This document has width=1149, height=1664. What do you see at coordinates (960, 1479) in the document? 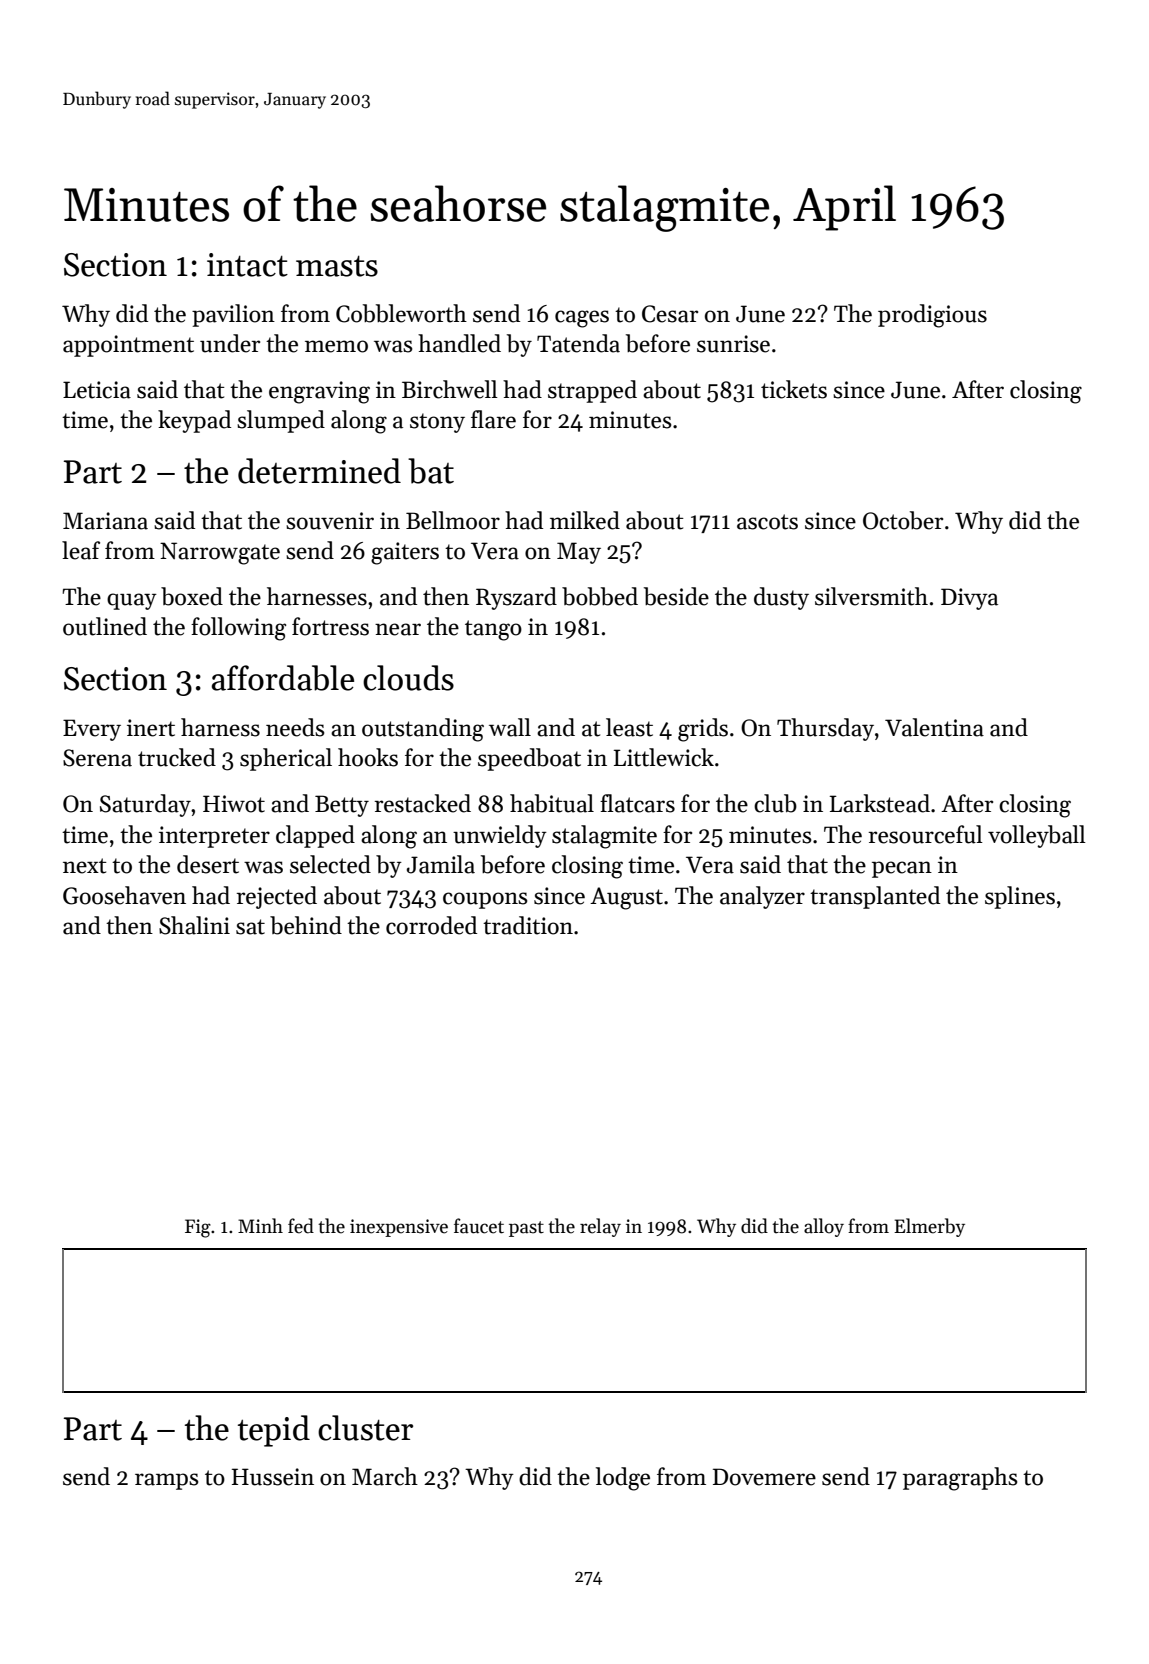
I see `paragraphs` at bounding box center [960, 1479].
